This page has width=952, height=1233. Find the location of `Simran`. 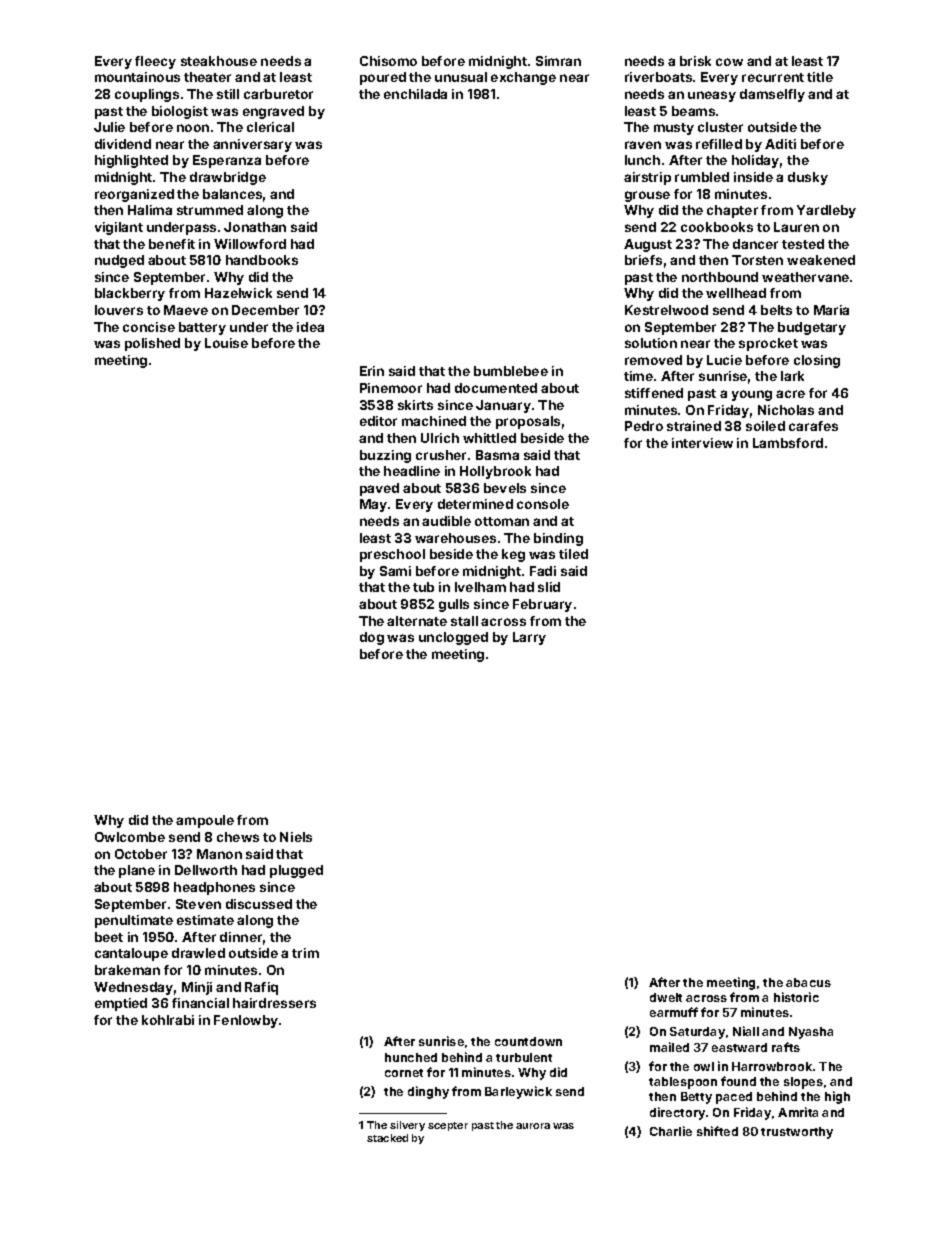

Simran is located at coordinates (558, 61).
